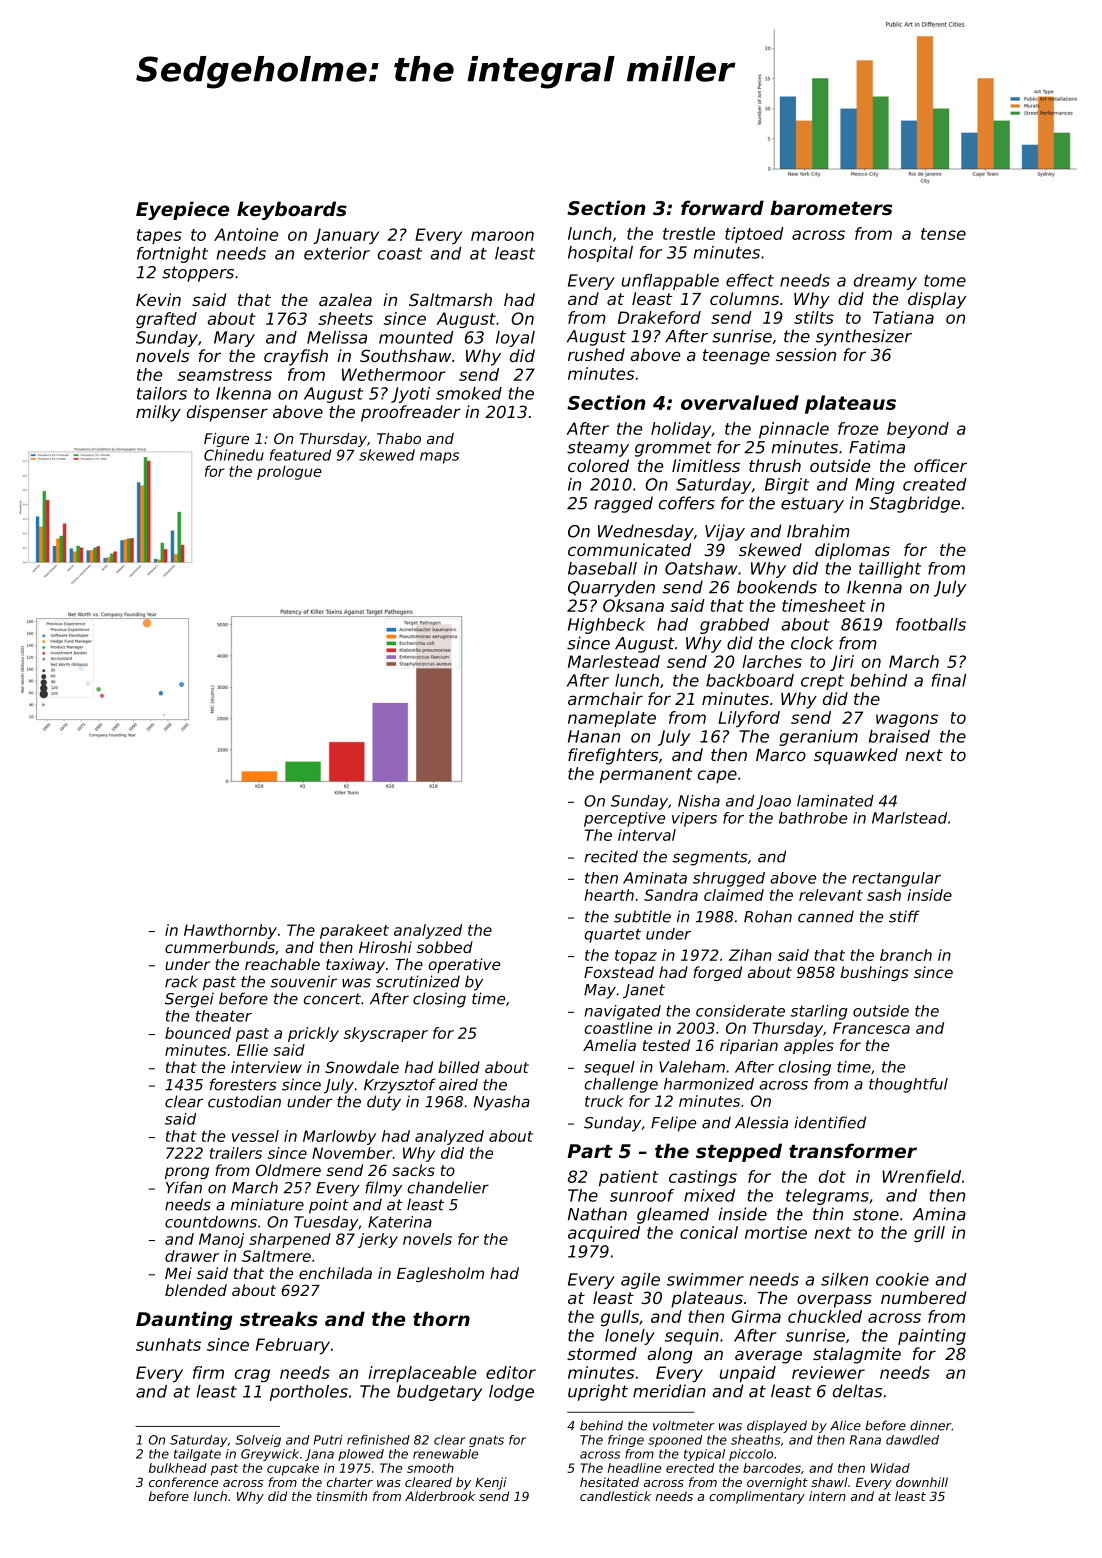  What do you see at coordinates (930, 1425) in the screenshot?
I see `dinner` at bounding box center [930, 1425].
